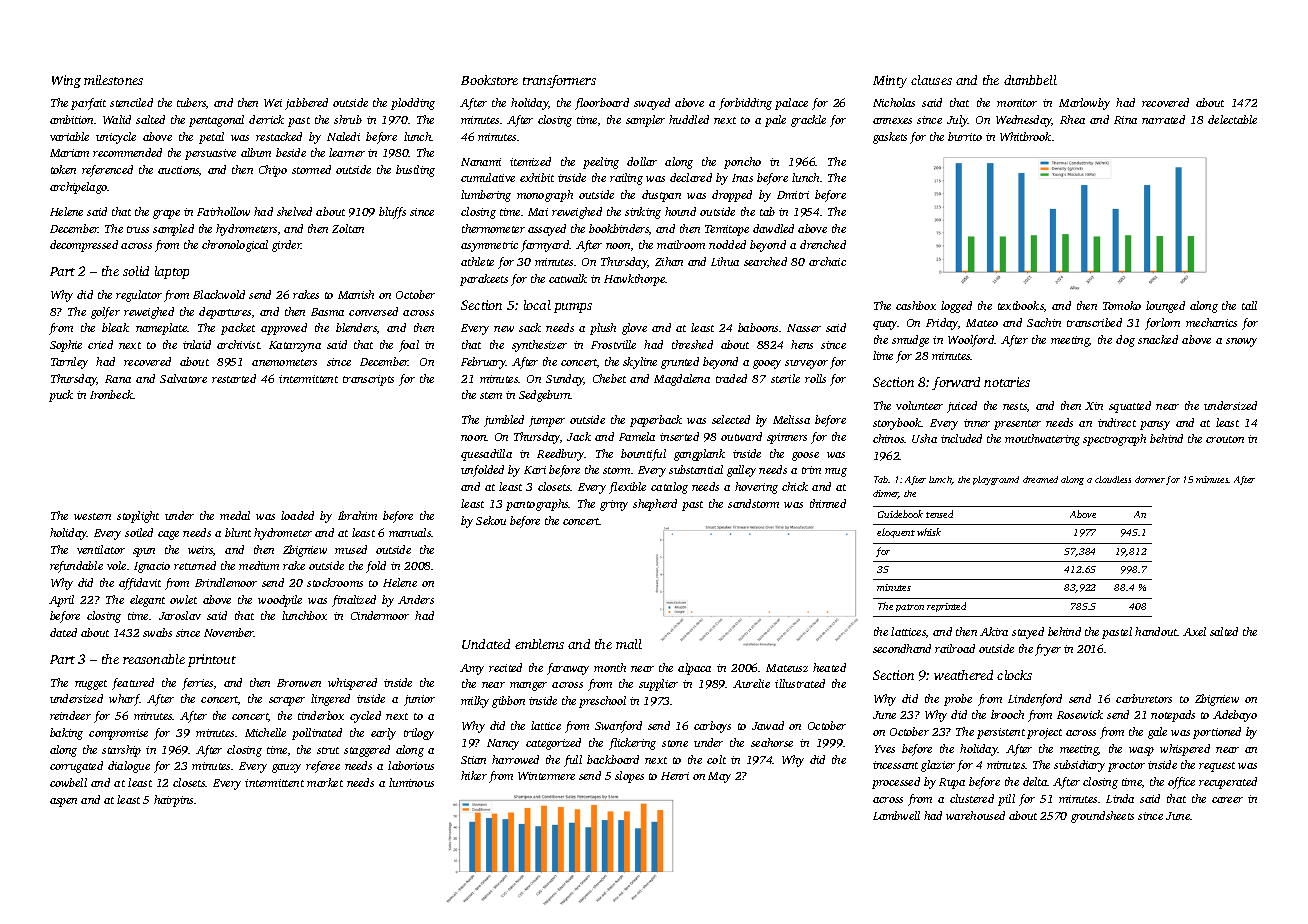 The width and height of the screenshot is (1308, 924). I want to click on notaries, so click(1007, 382).
